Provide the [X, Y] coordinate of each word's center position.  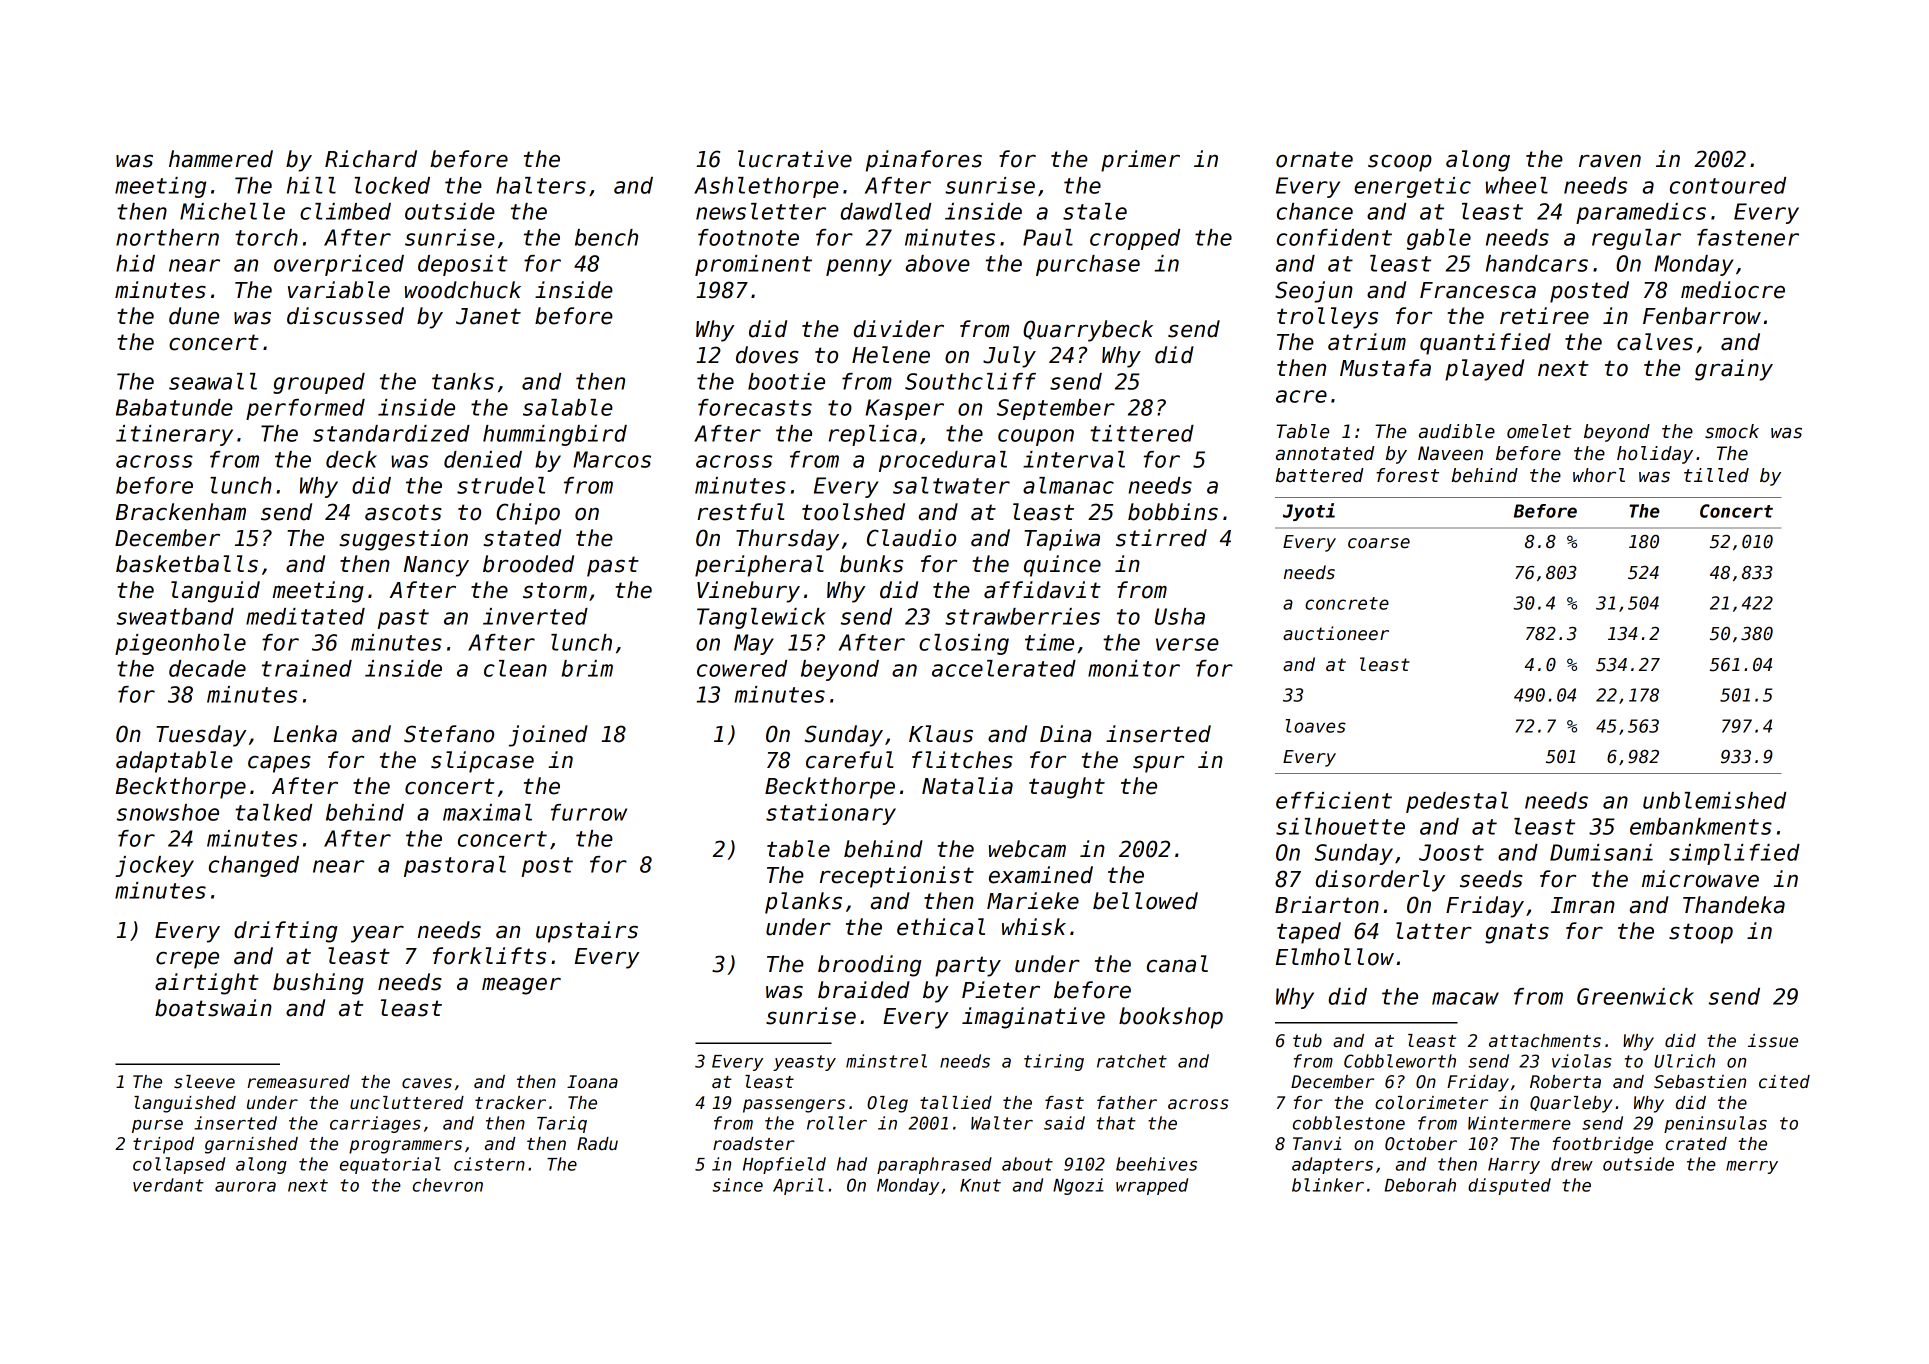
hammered [221, 159]
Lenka [305, 734]
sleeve [204, 1082]
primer [1140, 161]
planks [803, 903]
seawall [213, 381]
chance [1315, 211]
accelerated [1004, 668]
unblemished [1714, 800]
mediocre [1733, 290]
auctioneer [1336, 633]
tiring [1054, 1062]
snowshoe [168, 812]
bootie [786, 381]
